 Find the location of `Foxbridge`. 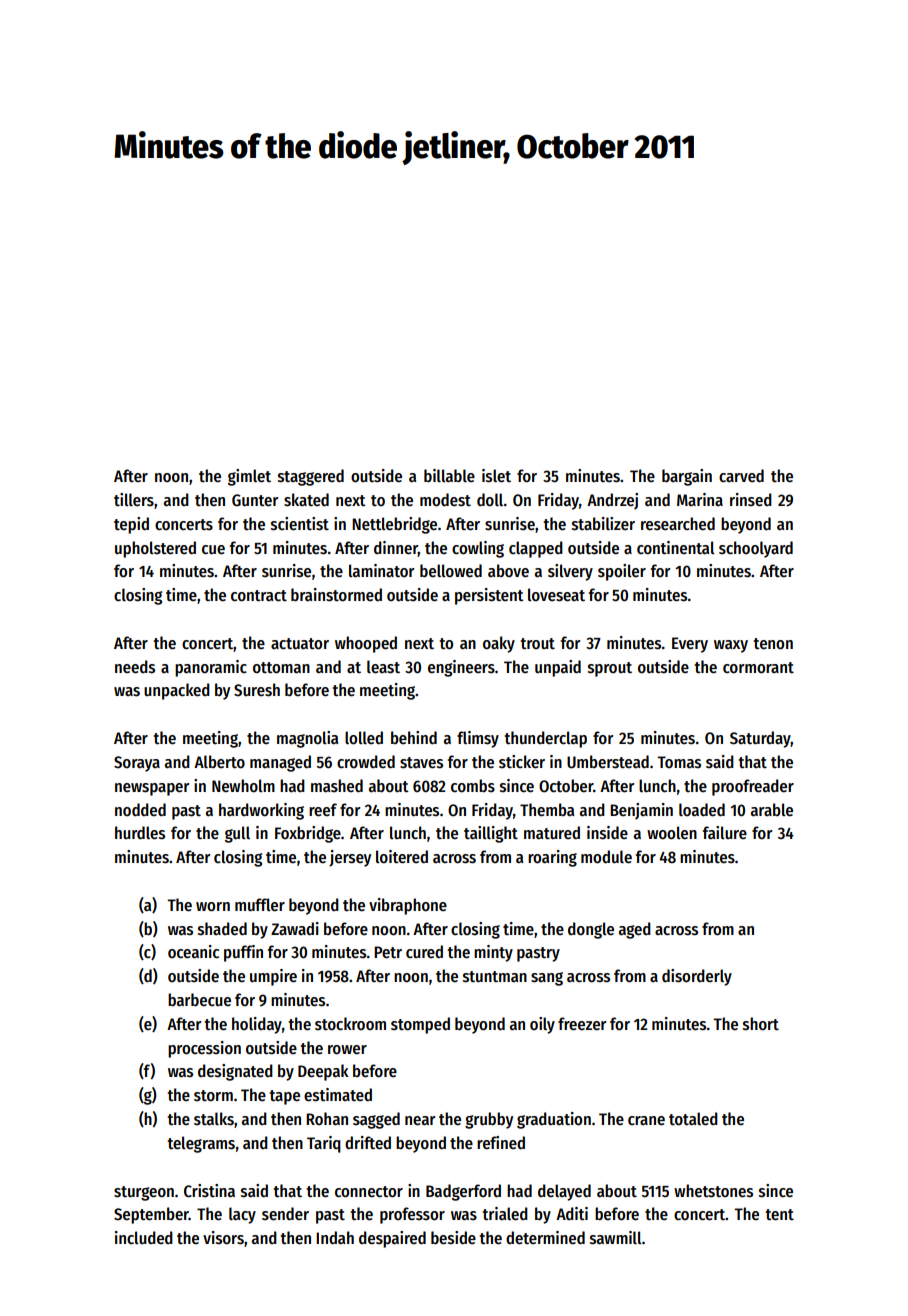

Foxbridge is located at coordinates (308, 834).
